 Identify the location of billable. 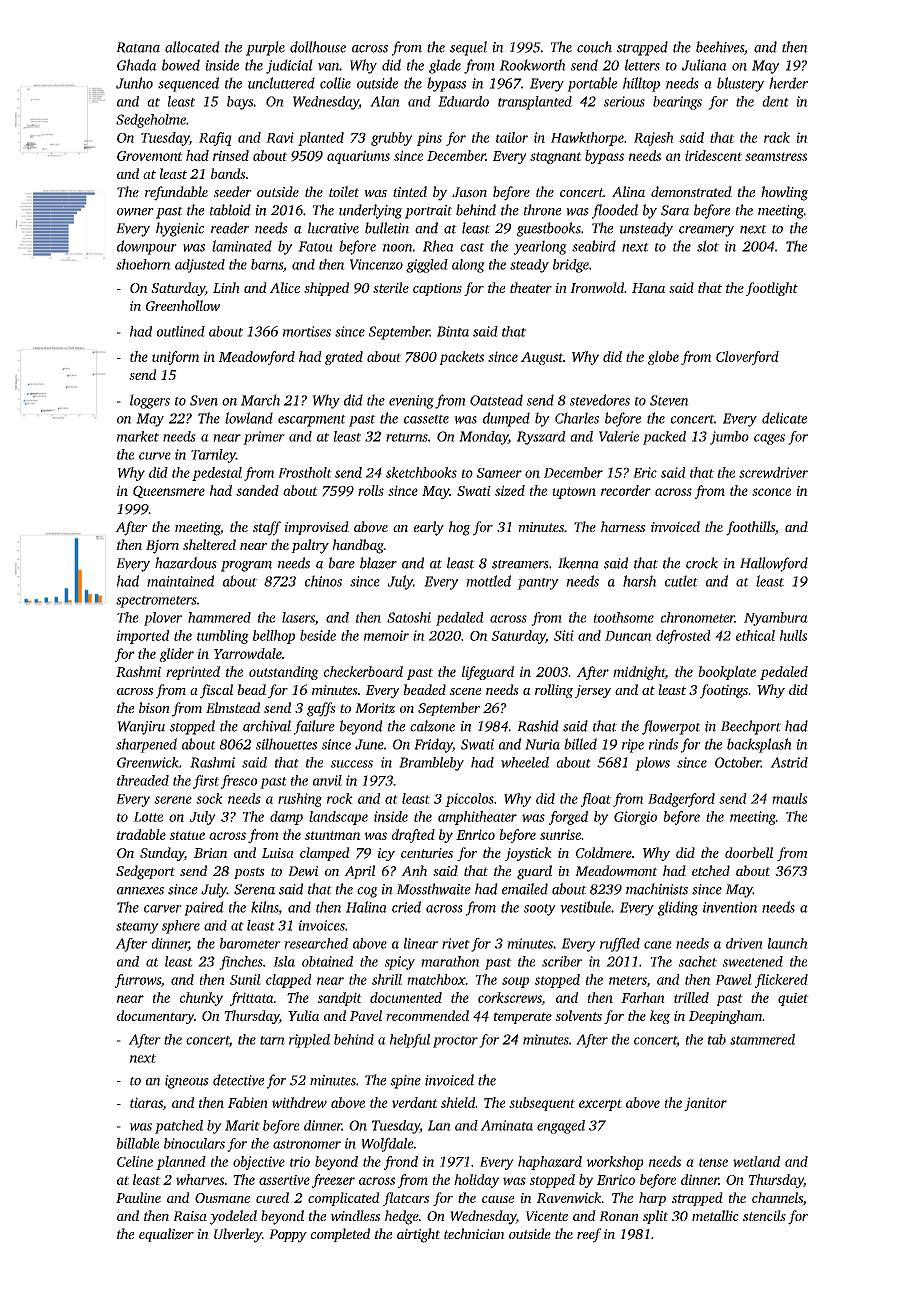
(138, 1143).
